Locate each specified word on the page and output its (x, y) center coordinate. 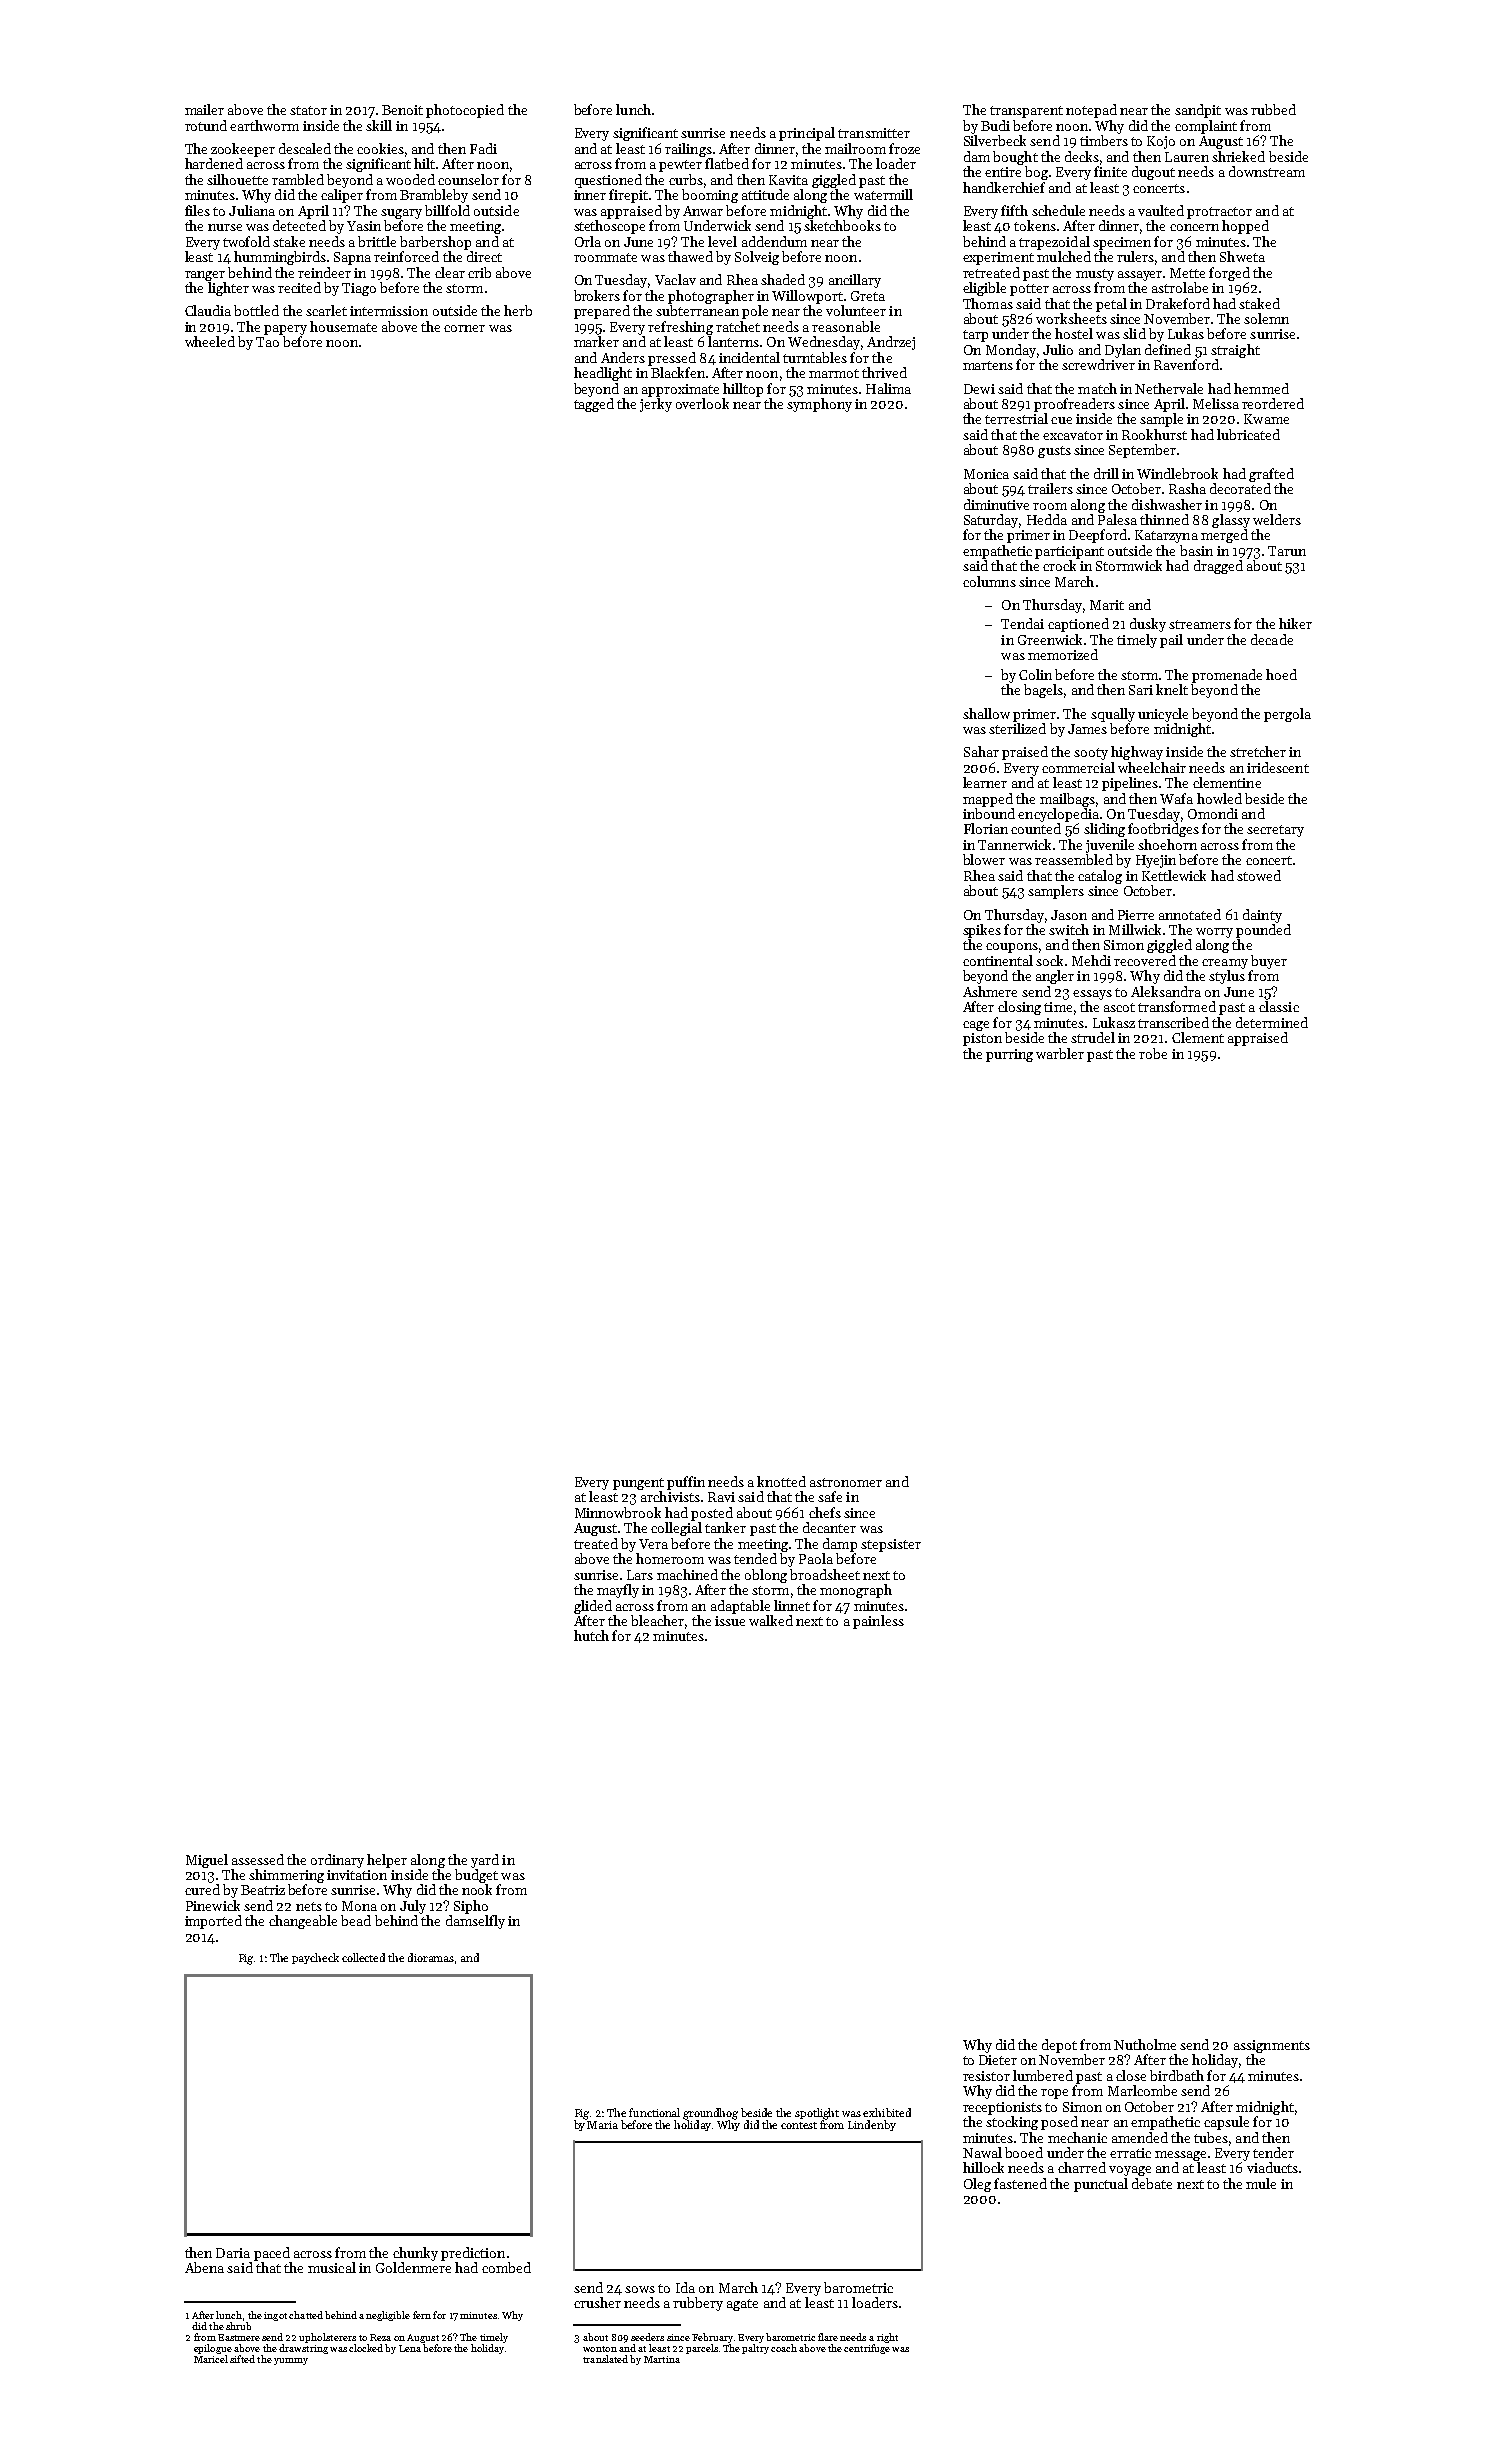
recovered (1145, 960)
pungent (638, 1484)
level (722, 241)
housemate (343, 326)
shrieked (1238, 156)
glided (593, 1607)
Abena (204, 2267)
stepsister (891, 1545)
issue (730, 1621)
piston (982, 1039)
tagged (594, 405)
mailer (204, 109)
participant (1069, 552)
